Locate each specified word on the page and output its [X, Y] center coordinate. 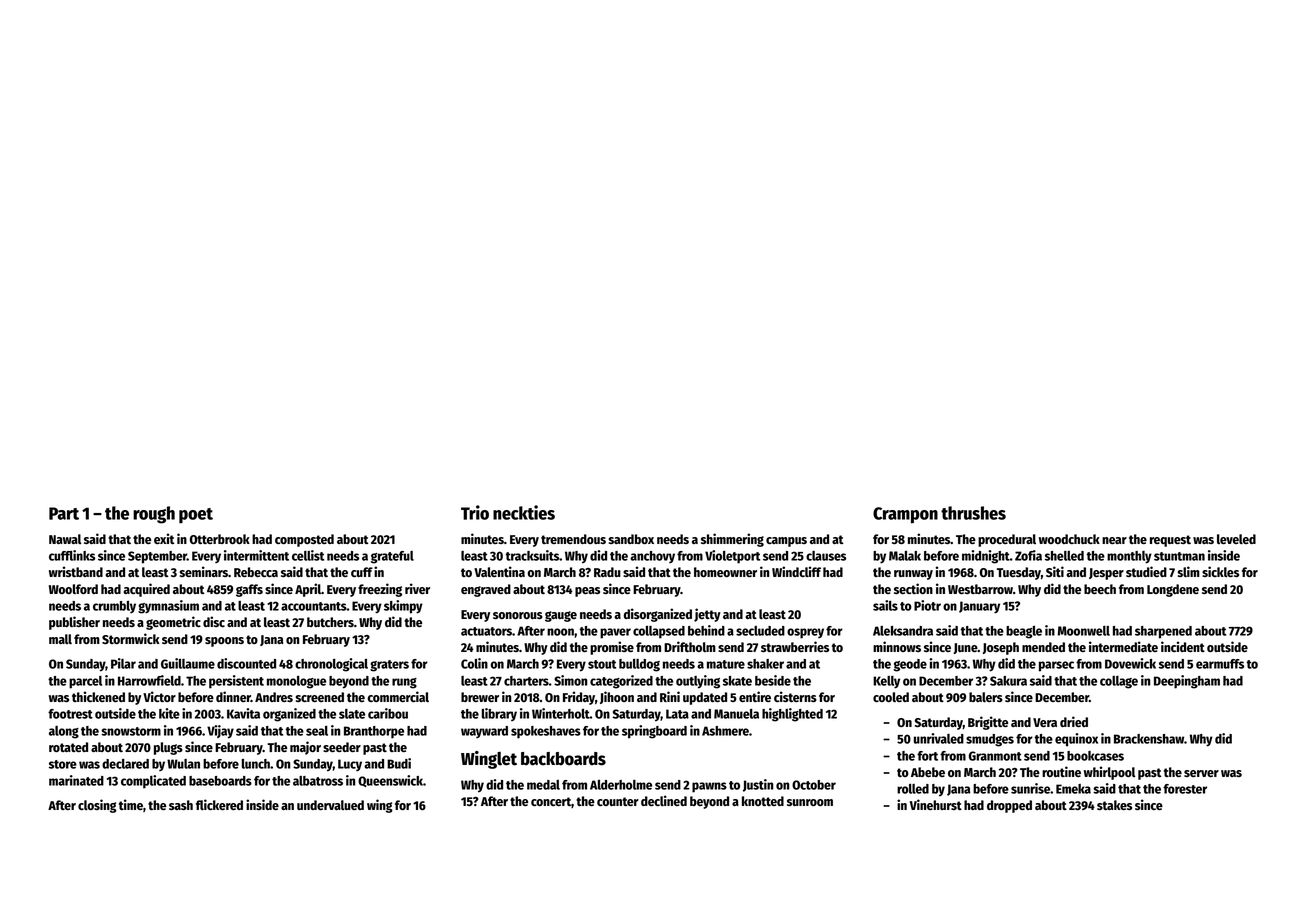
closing [97, 806]
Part [64, 513]
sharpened [1163, 632]
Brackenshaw [1149, 739]
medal [543, 785]
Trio [475, 512]
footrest [70, 714]
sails [885, 605]
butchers [330, 622]
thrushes [973, 513]
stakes [1114, 805]
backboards [563, 759]
